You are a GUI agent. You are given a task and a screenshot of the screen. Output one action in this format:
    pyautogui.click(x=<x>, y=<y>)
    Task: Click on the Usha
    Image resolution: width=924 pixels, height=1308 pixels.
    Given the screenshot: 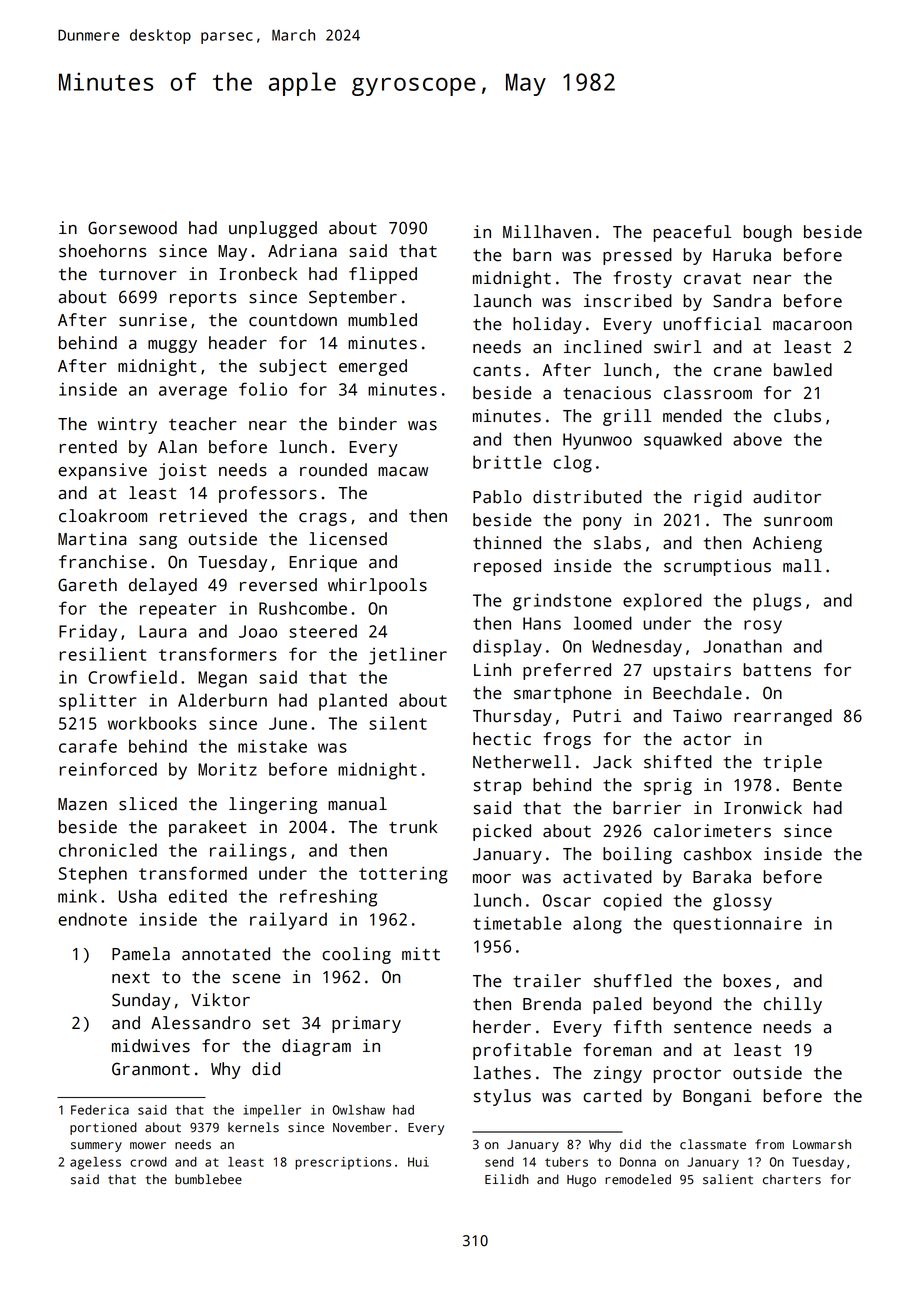 What is the action you would take?
    pyautogui.click(x=138, y=896)
